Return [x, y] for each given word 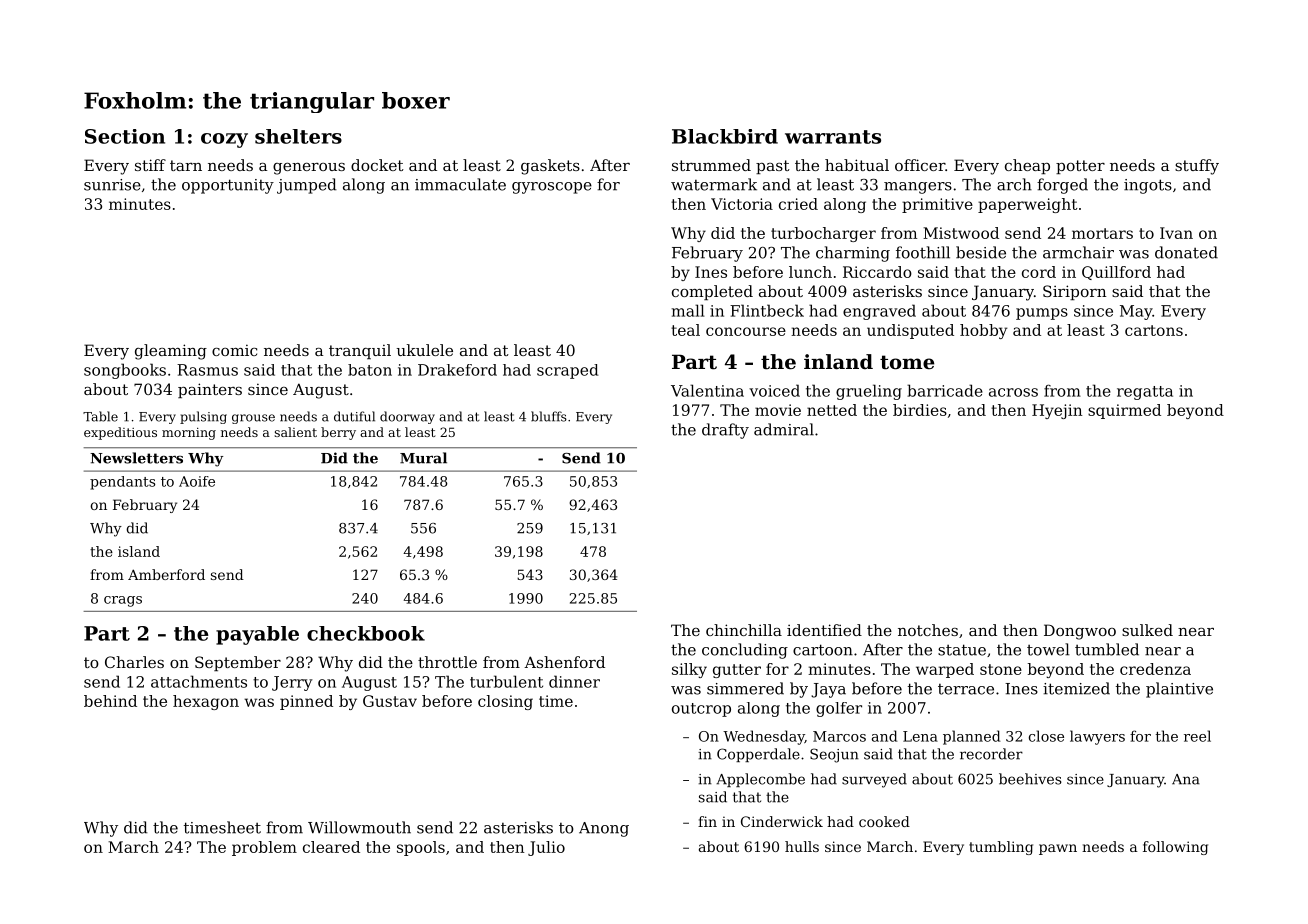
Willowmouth [359, 827]
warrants [833, 137]
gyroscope [552, 188]
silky [689, 670]
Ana [1186, 779]
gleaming [171, 352]
